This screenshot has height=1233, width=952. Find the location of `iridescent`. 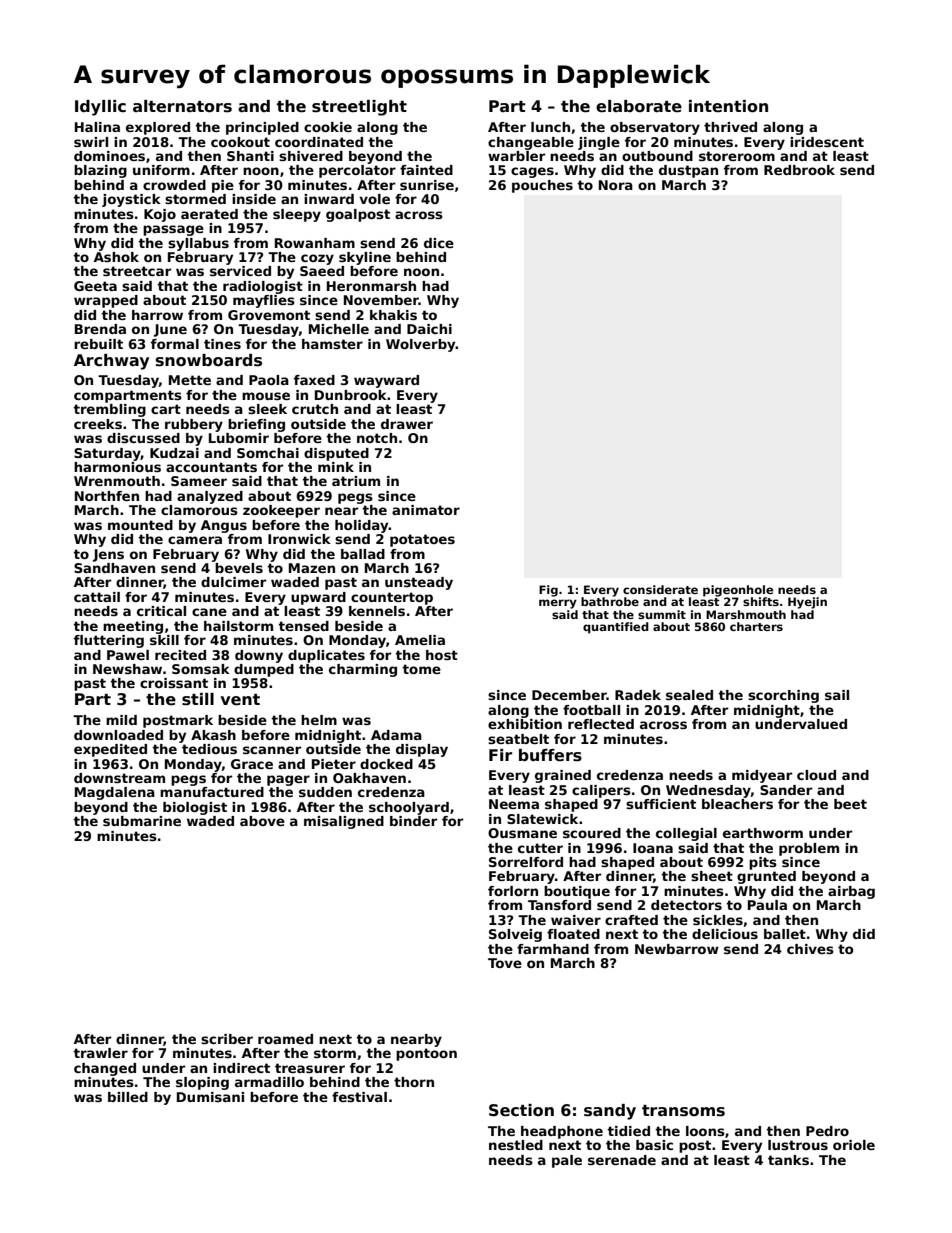

iridescent is located at coordinates (827, 142).
